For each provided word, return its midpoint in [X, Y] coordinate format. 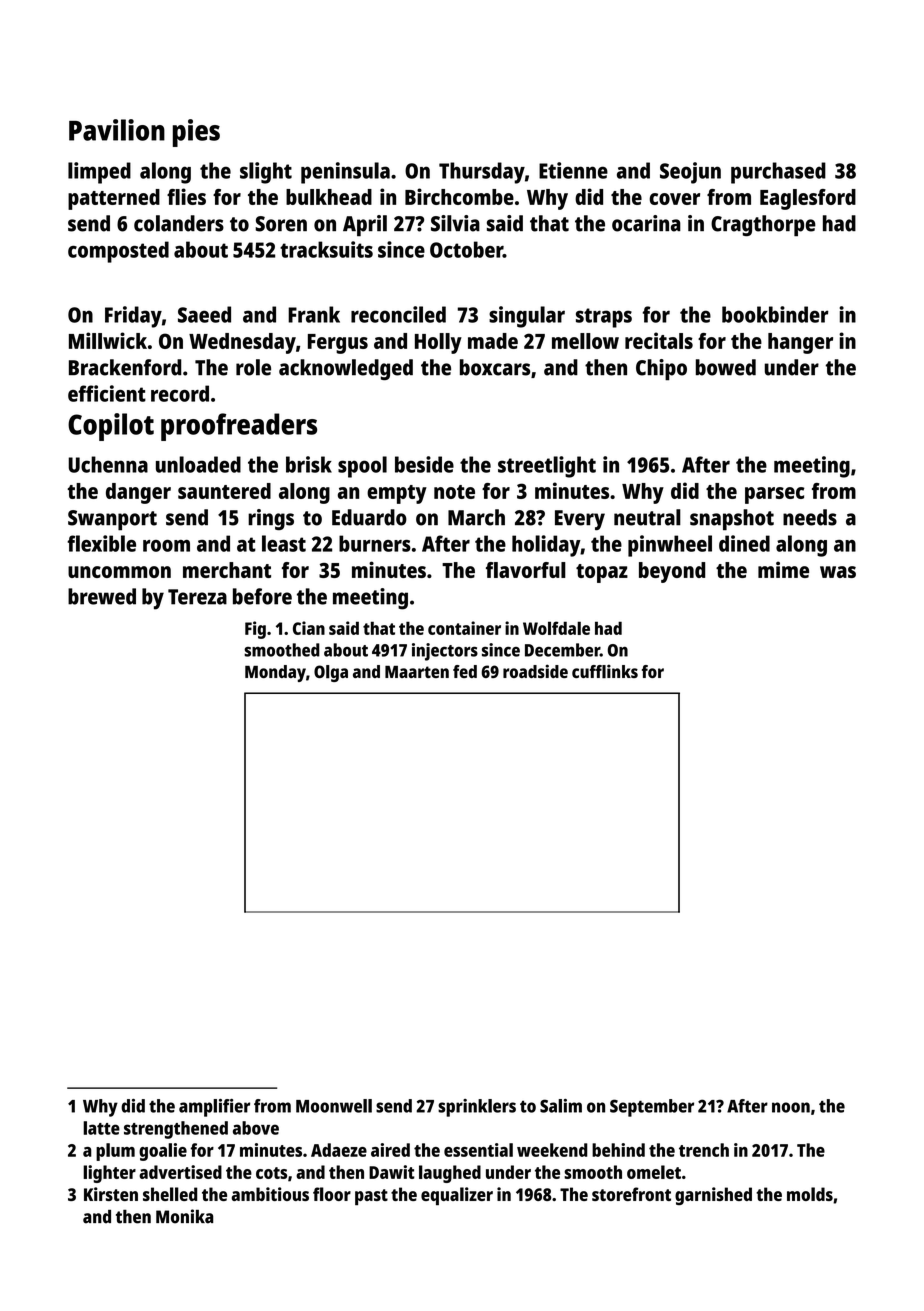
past [371, 1197]
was [838, 572]
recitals [659, 340]
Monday [275, 673]
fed [465, 671]
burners [375, 543]
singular [527, 317]
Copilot [111, 427]
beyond [672, 572]
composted [118, 252]
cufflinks [605, 671]
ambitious [270, 1194]
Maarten [417, 672]
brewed [102, 596]
